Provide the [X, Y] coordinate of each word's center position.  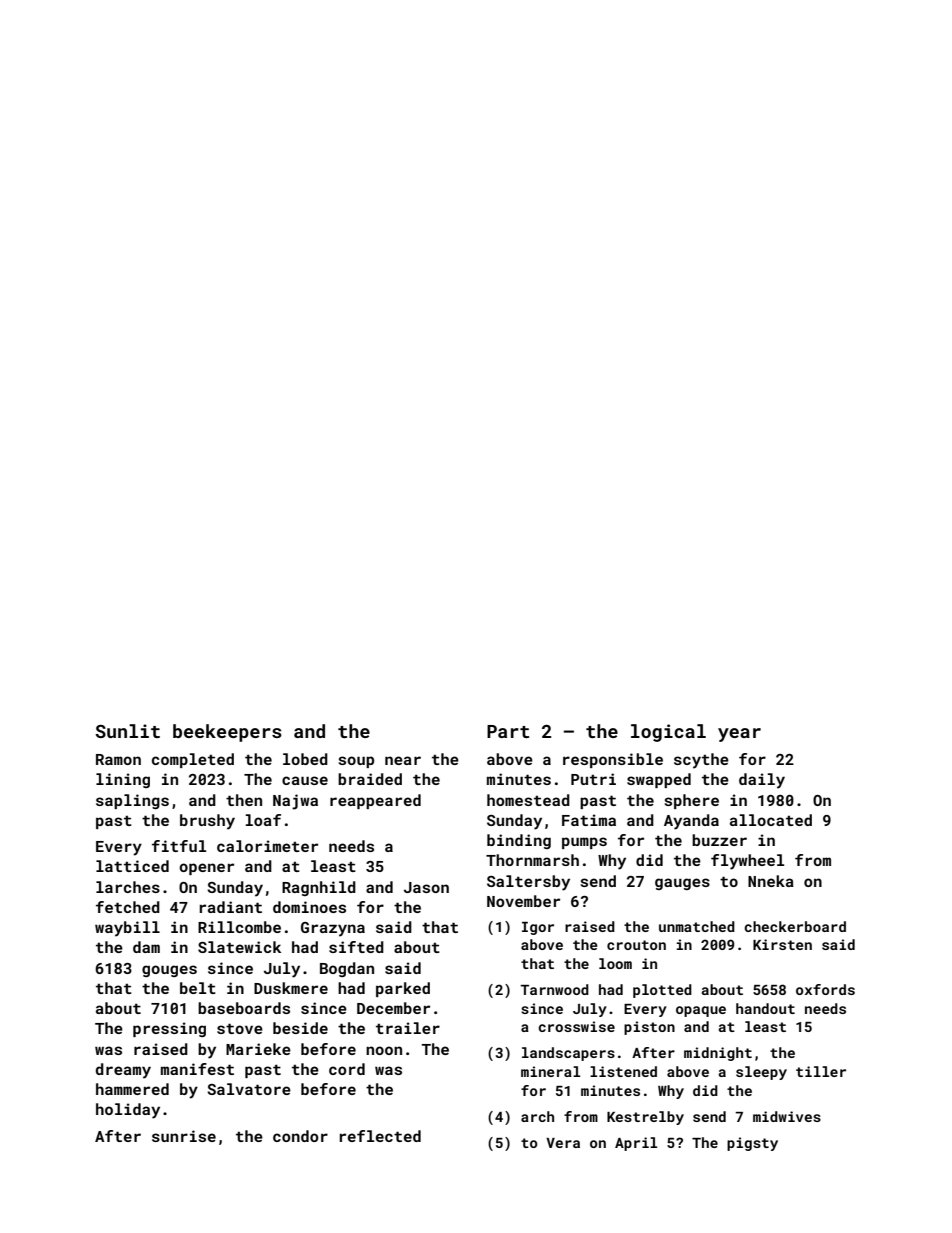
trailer [408, 1028]
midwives [787, 1116]
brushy [207, 822]
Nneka [771, 881]
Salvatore [249, 1089]
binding [519, 841]
